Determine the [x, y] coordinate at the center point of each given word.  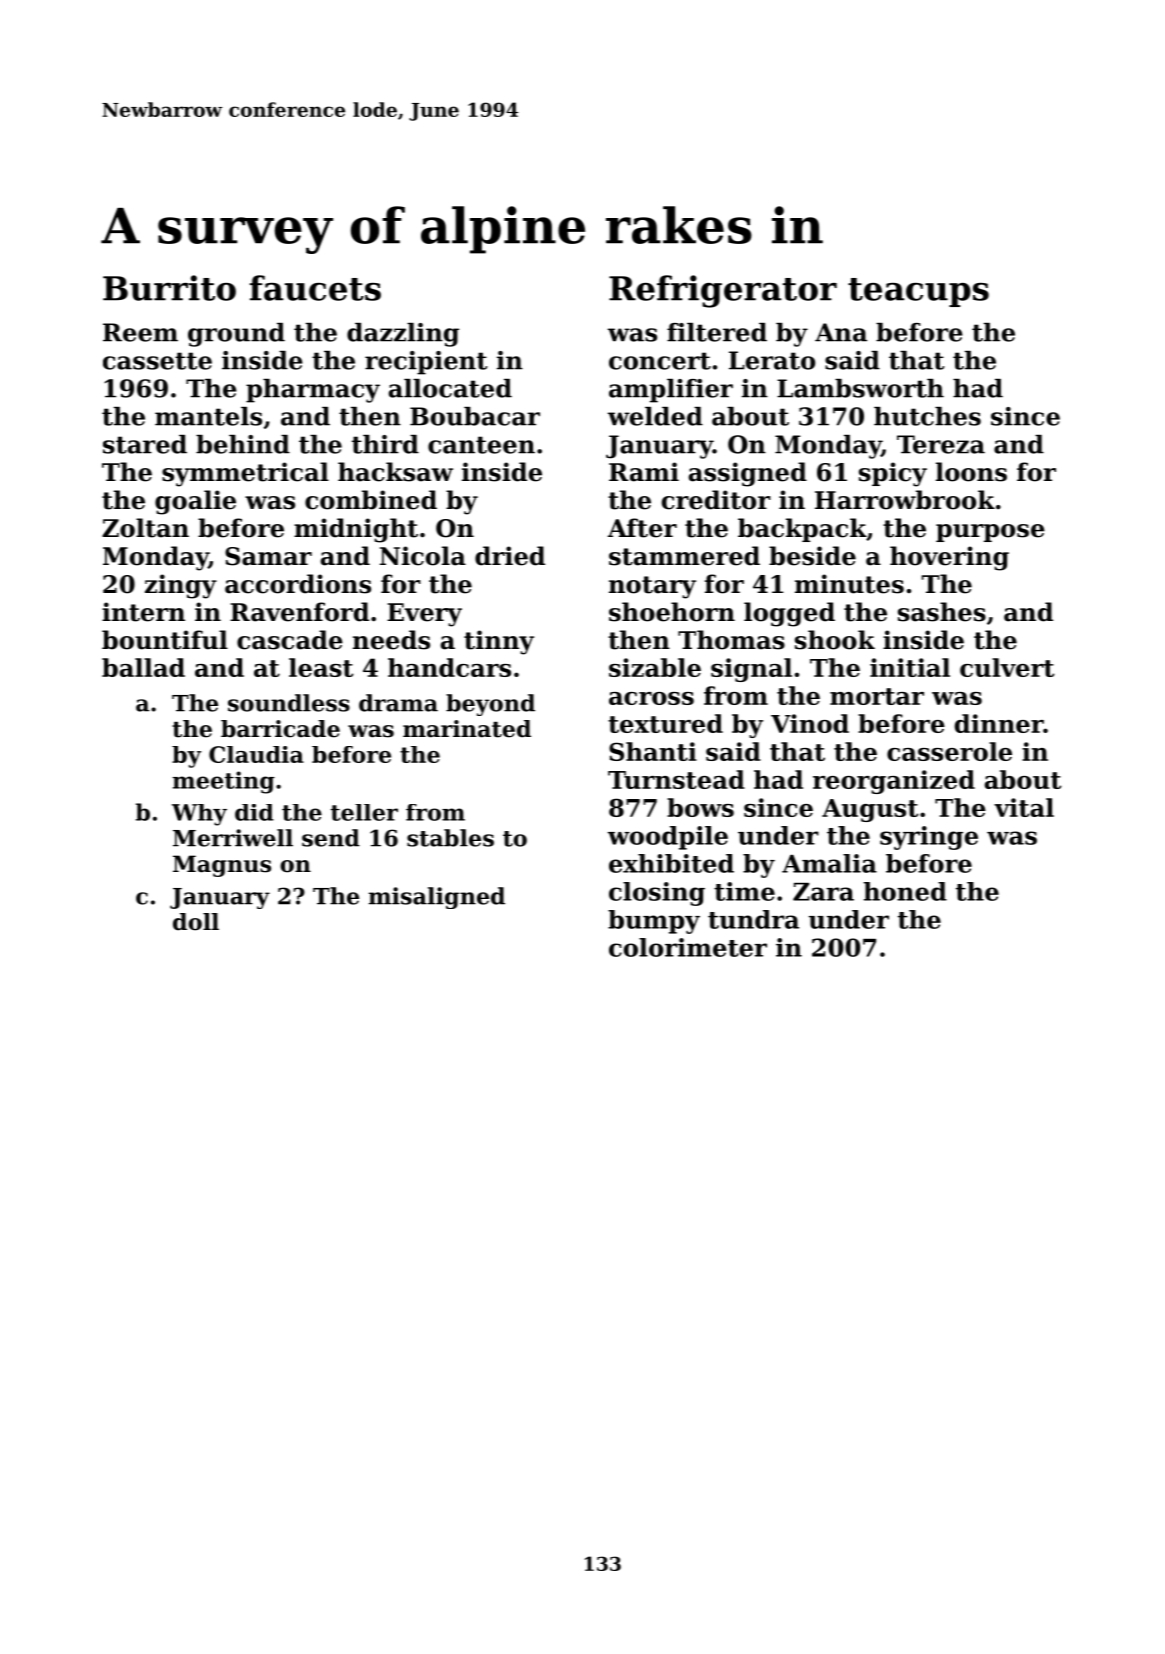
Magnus [222, 866]
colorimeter [688, 947]
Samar [268, 556]
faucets [315, 288]
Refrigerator [723, 291]
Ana [841, 332]
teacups [918, 292]
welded [655, 416]
